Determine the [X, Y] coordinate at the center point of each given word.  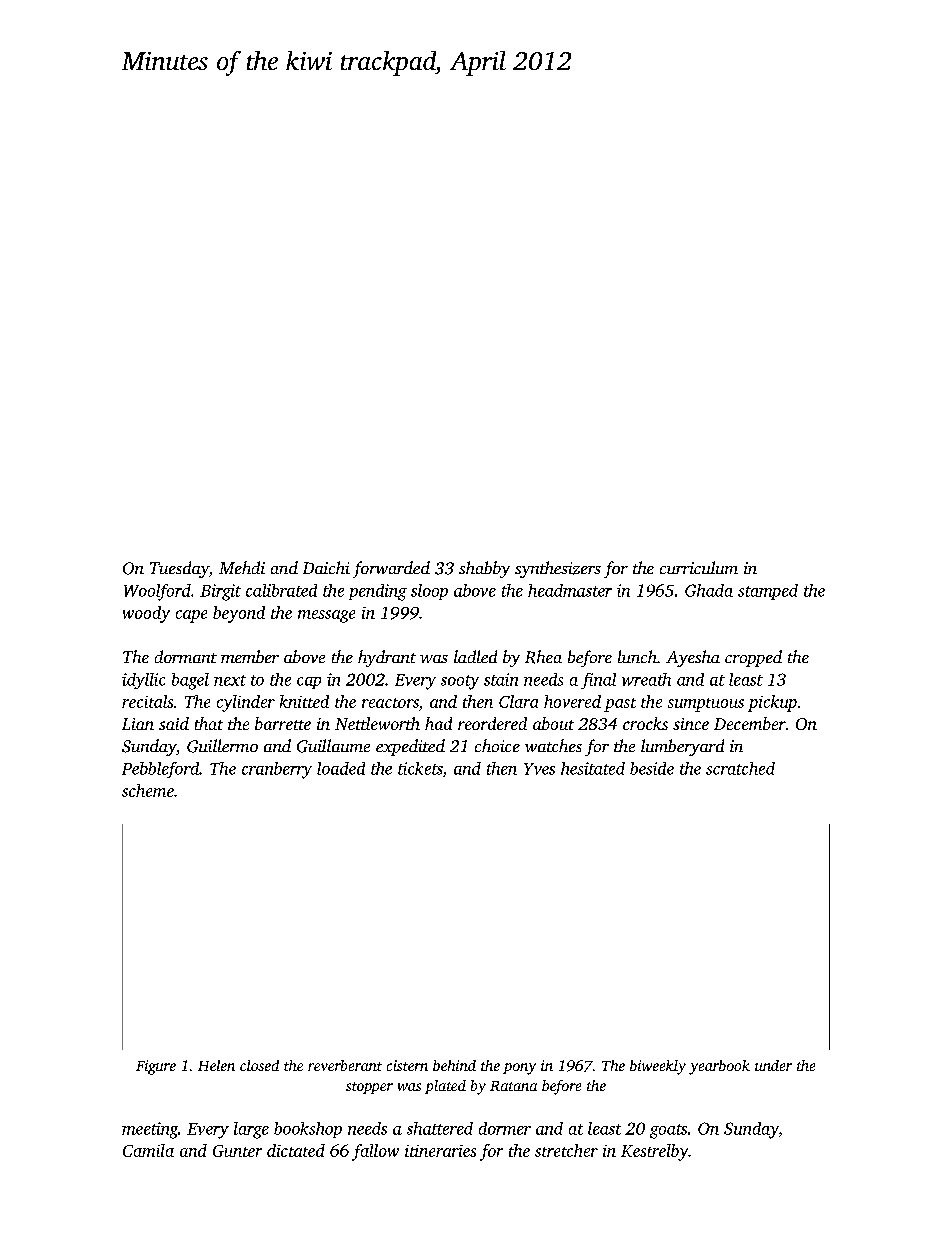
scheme [148, 790]
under [773, 1065]
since [691, 724]
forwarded [391, 569]
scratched [740, 768]
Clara [518, 701]
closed [259, 1065]
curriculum [699, 567]
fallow [375, 1152]
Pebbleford [160, 770]
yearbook [719, 1067]
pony [519, 1069]
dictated [296, 1150]
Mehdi [242, 567]
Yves [539, 769]
